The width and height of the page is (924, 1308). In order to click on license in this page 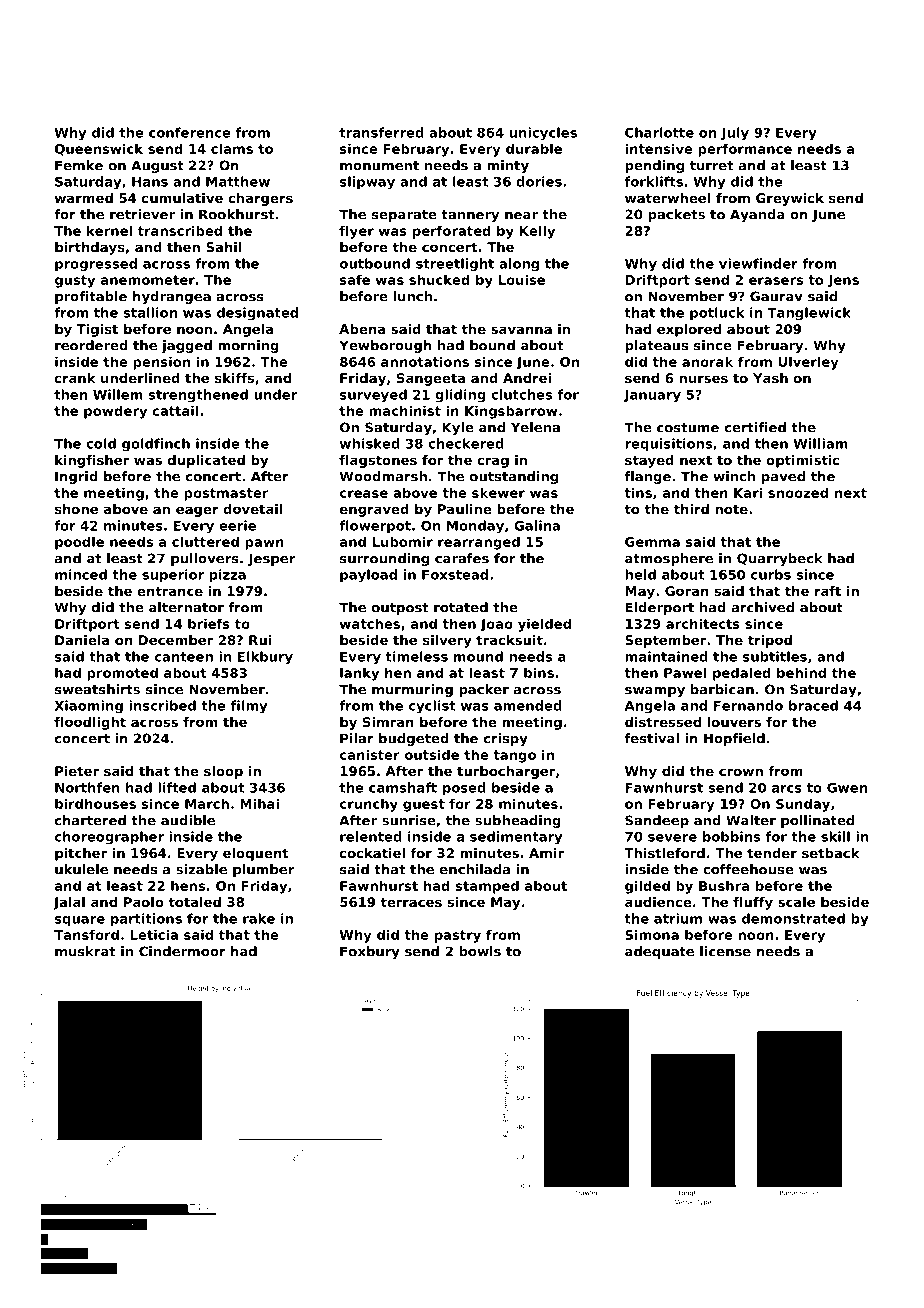, I will do `click(725, 951)`.
